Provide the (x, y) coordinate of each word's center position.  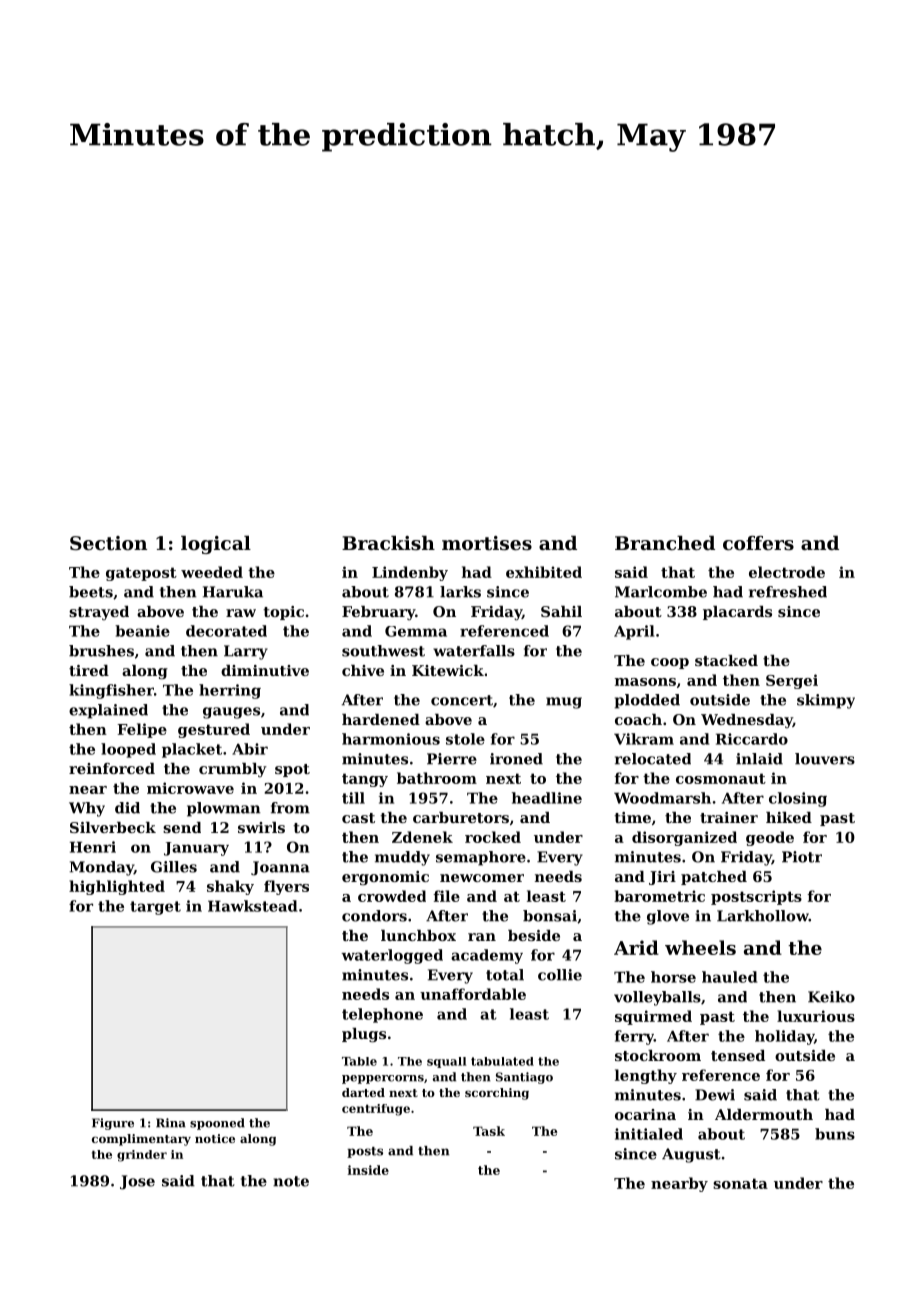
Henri (93, 847)
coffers (758, 543)
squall (446, 1062)
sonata (740, 1183)
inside (368, 1170)
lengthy (646, 1076)
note (291, 1181)
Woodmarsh (662, 798)
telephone (382, 1015)
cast (358, 818)
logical (216, 545)
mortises (487, 543)
